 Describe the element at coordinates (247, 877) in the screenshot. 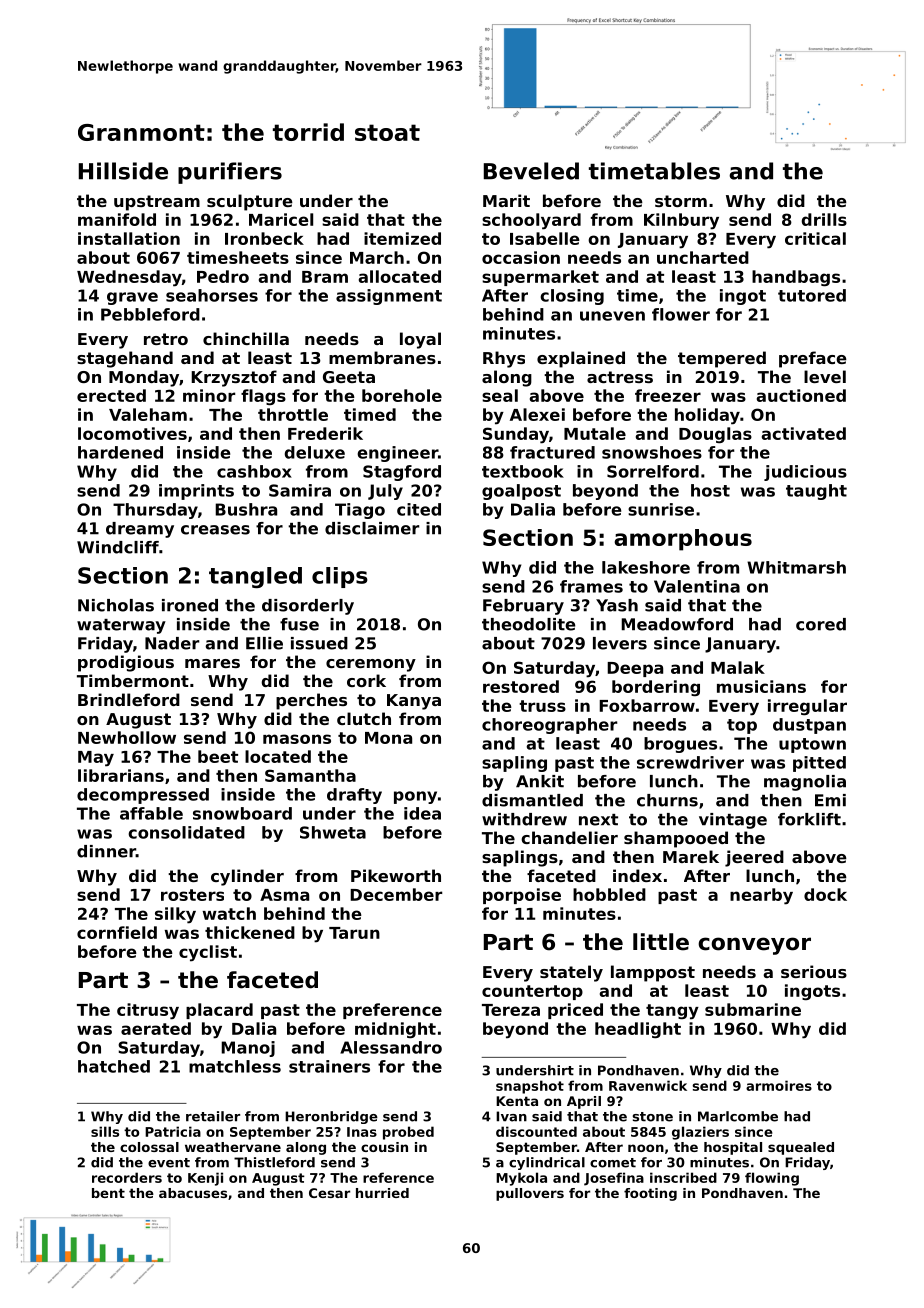

I see `cylinder` at that location.
